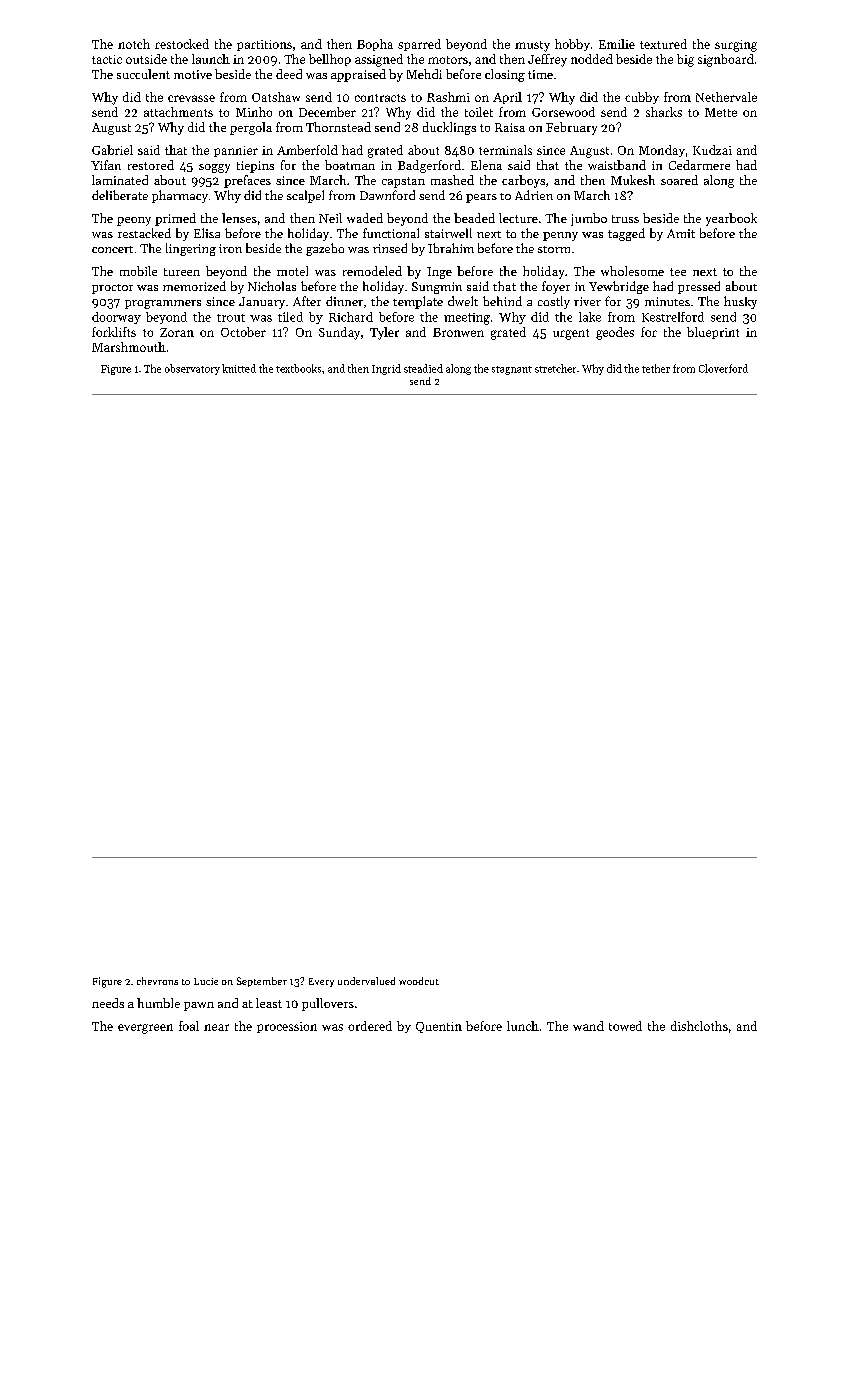 This image has width=849, height=1400. What do you see at coordinates (723, 368) in the image?
I see `Cloverford` at bounding box center [723, 368].
